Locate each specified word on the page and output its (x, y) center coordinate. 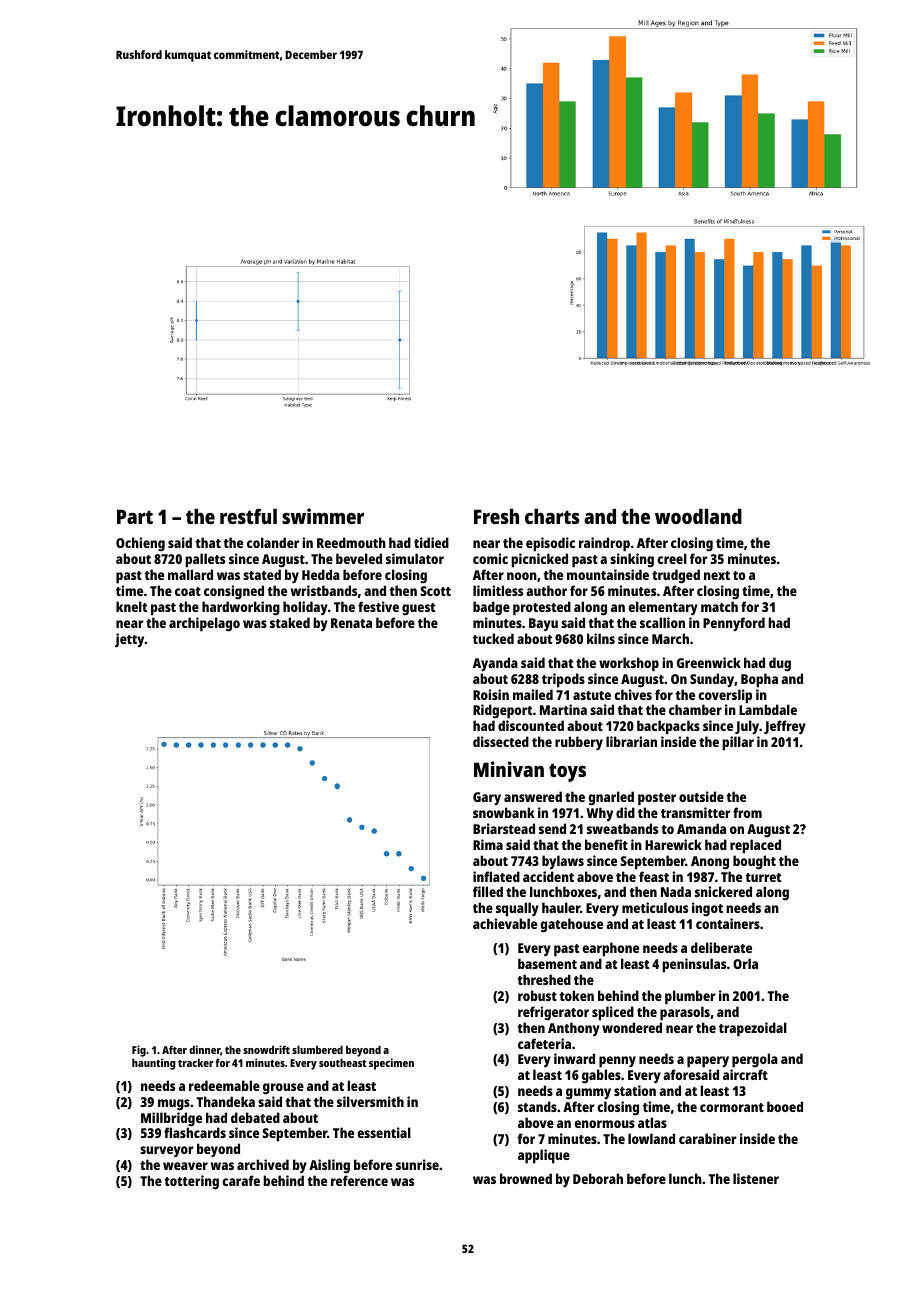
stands (537, 1106)
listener (756, 1178)
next (717, 575)
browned (526, 1178)
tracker (195, 1062)
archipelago (204, 624)
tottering (191, 1182)
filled (488, 891)
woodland (698, 516)
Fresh (496, 516)
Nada (676, 891)
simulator (415, 558)
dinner (204, 1049)
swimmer (323, 516)
